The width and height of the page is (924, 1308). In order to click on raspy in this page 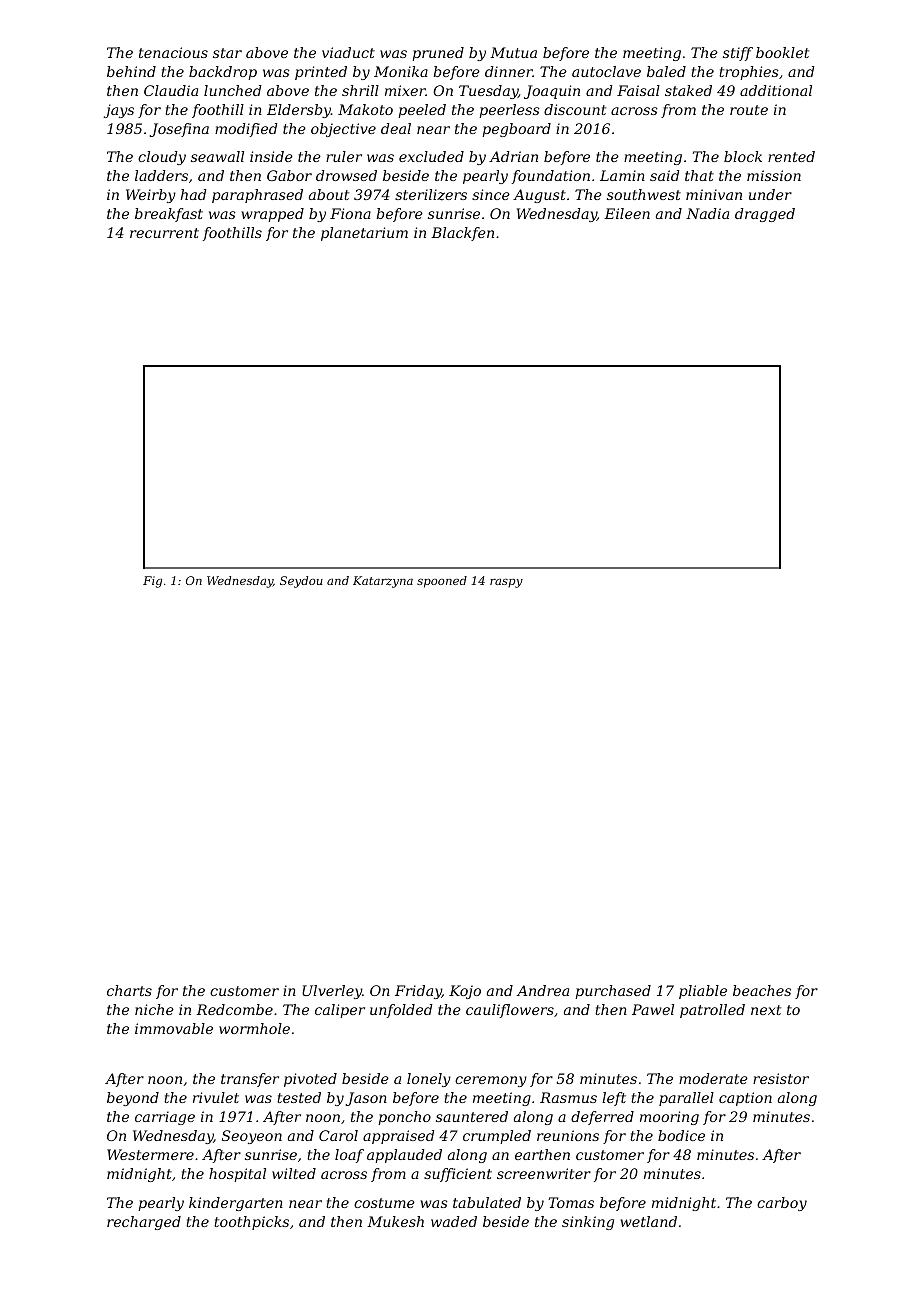, I will do `click(506, 583)`.
